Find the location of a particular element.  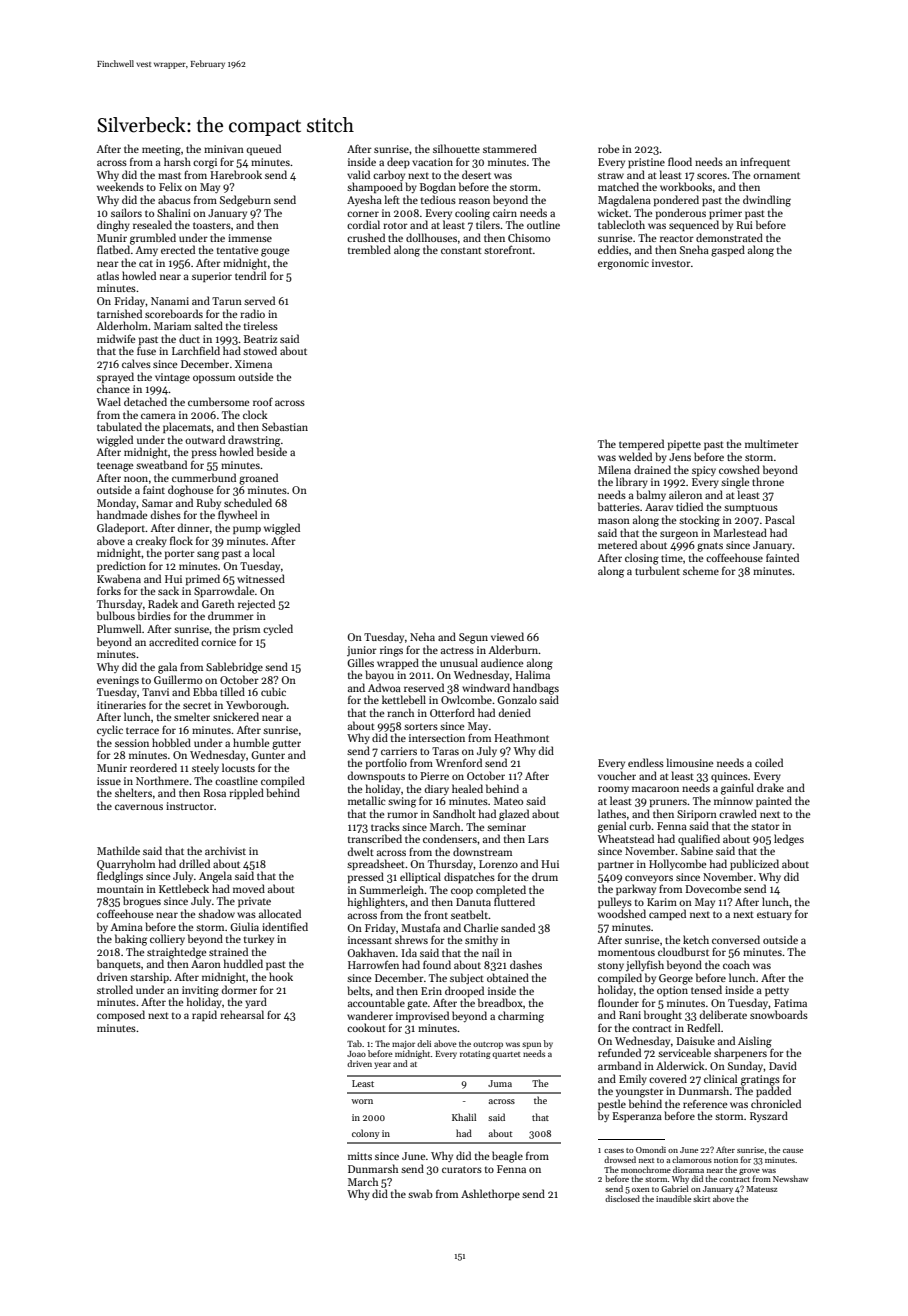

cause is located at coordinates (793, 1151).
